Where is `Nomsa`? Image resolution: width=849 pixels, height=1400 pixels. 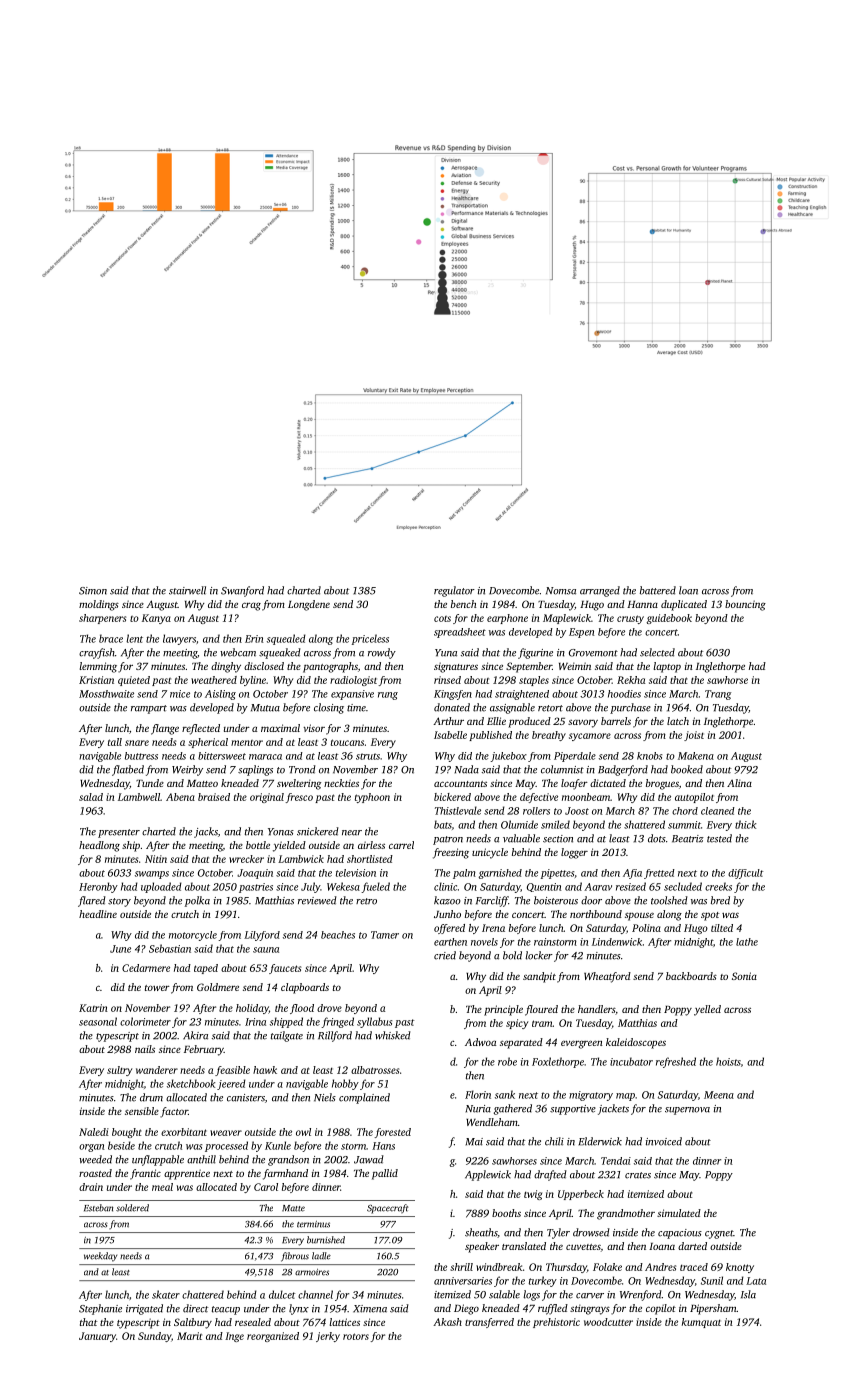
Nomsa is located at coordinates (561, 591).
